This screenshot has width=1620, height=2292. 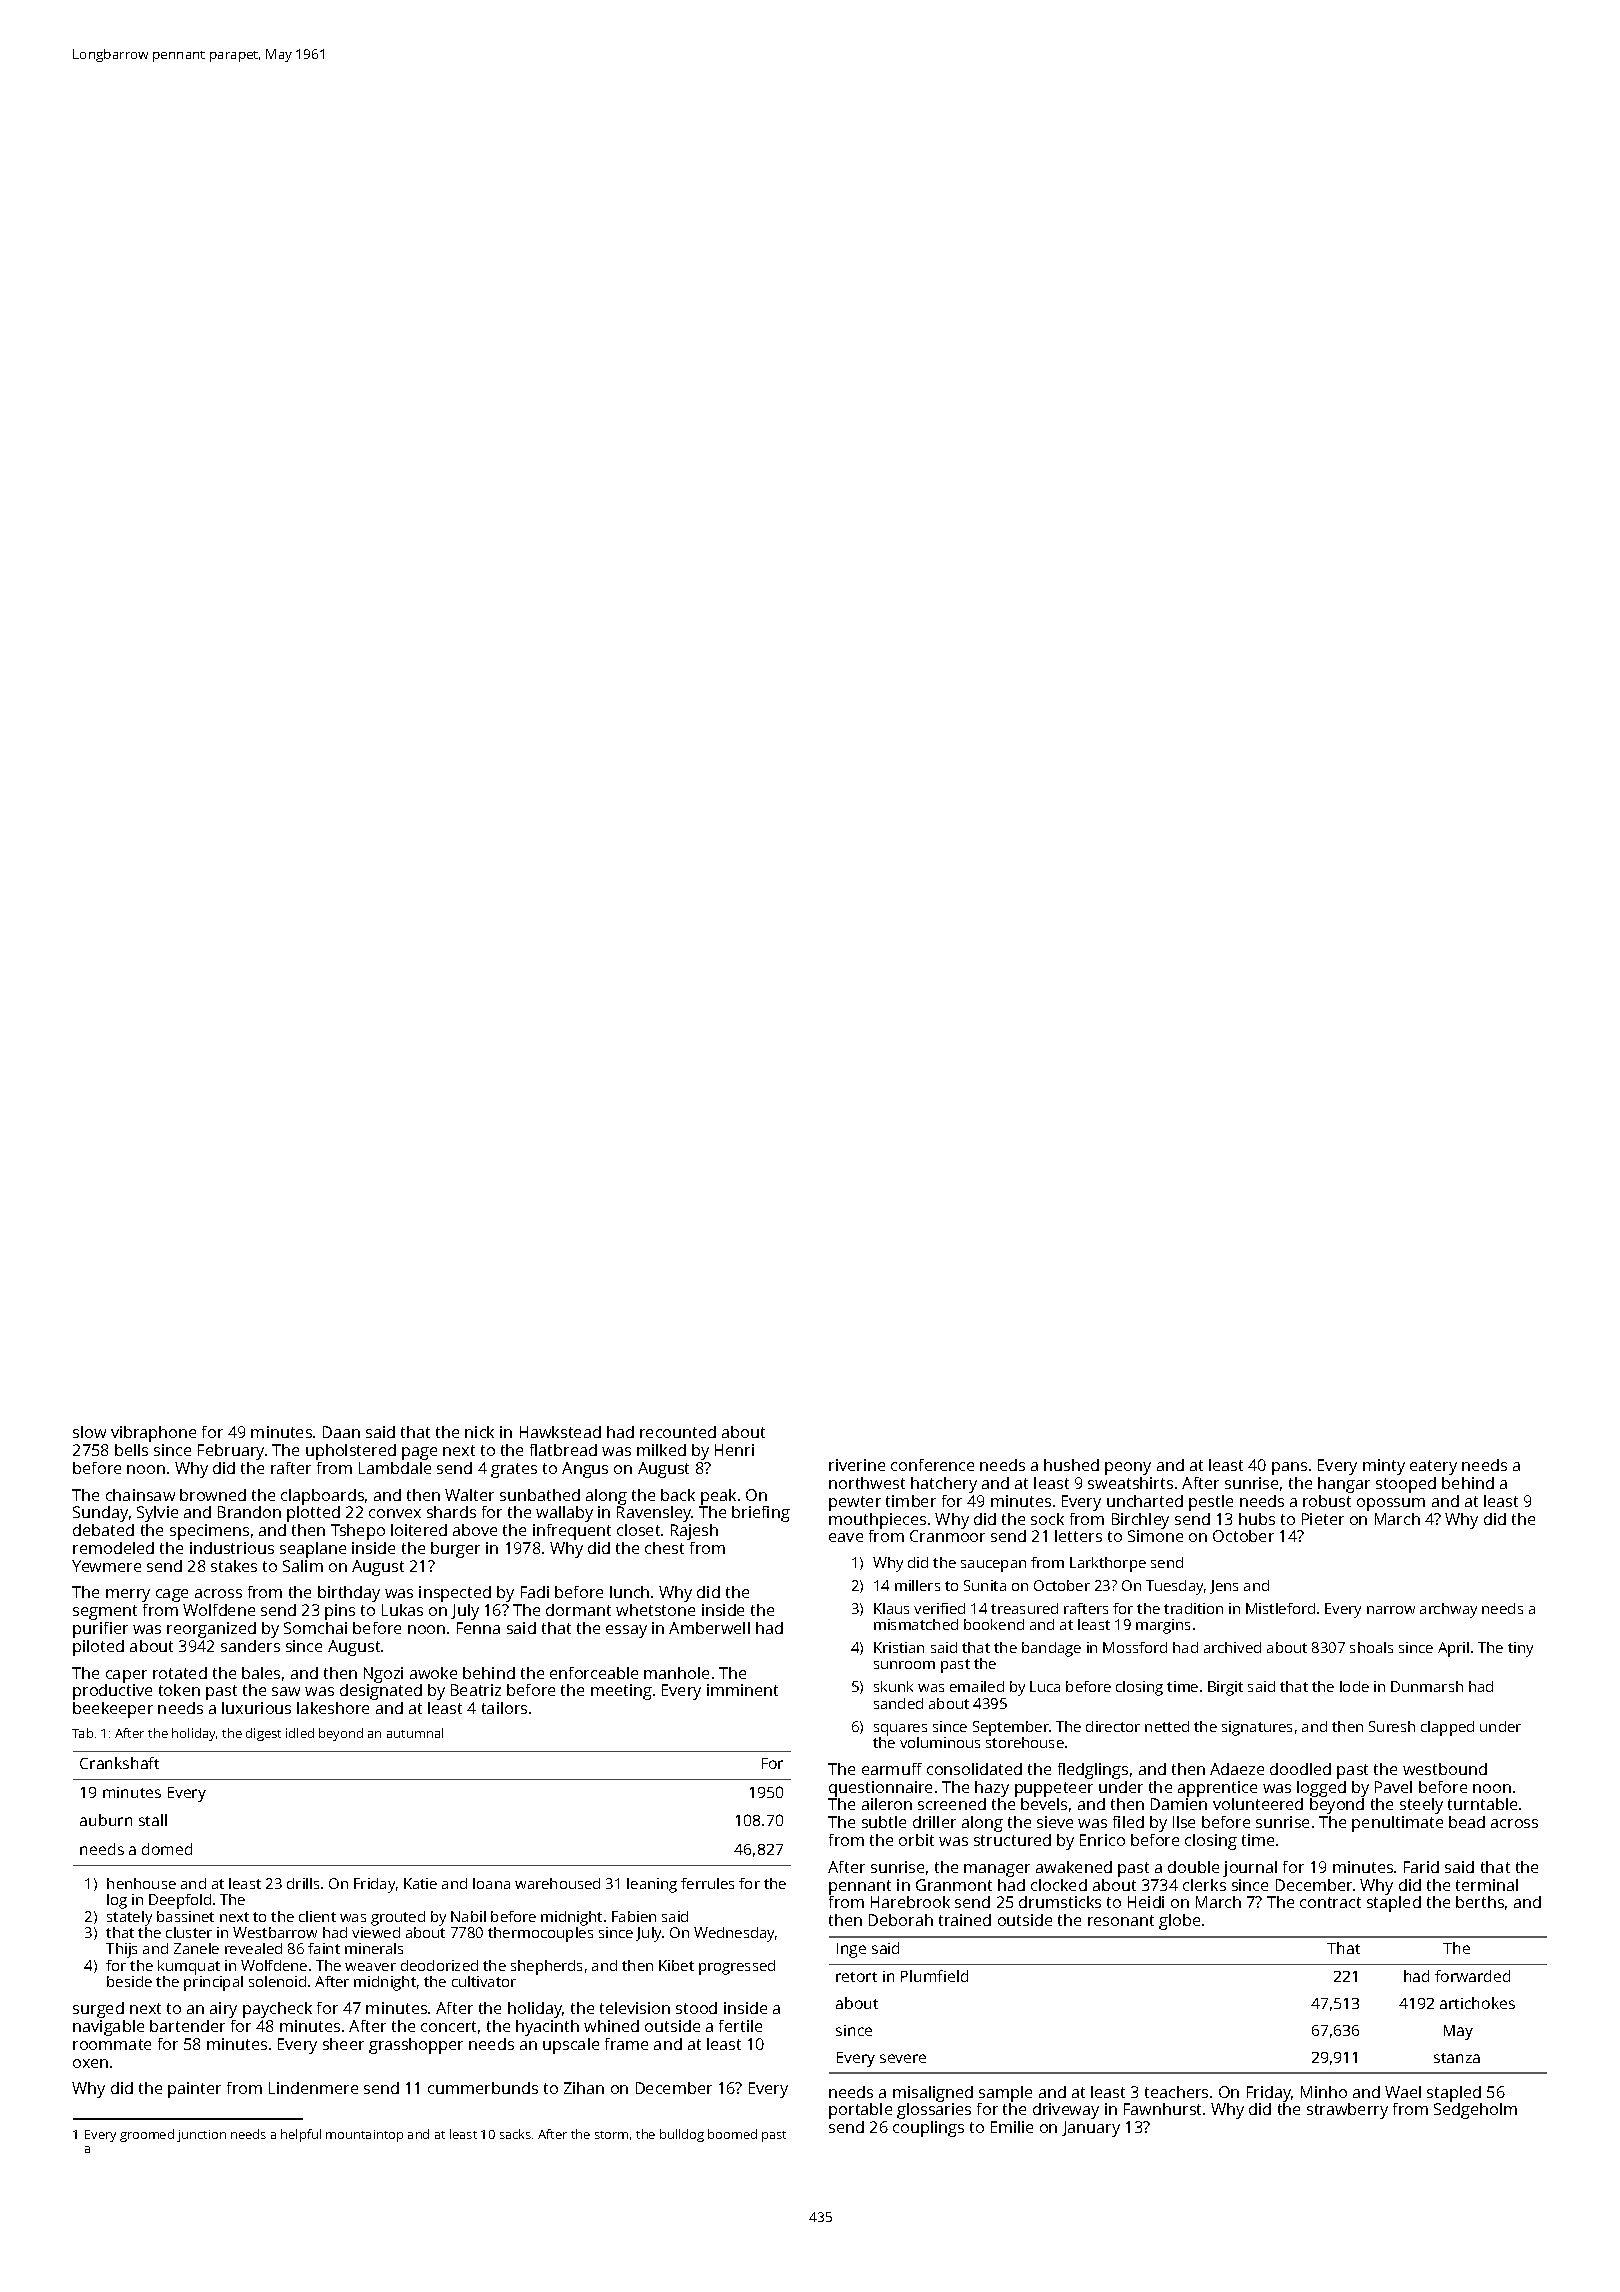 I want to click on eatery, so click(x=1433, y=1467).
